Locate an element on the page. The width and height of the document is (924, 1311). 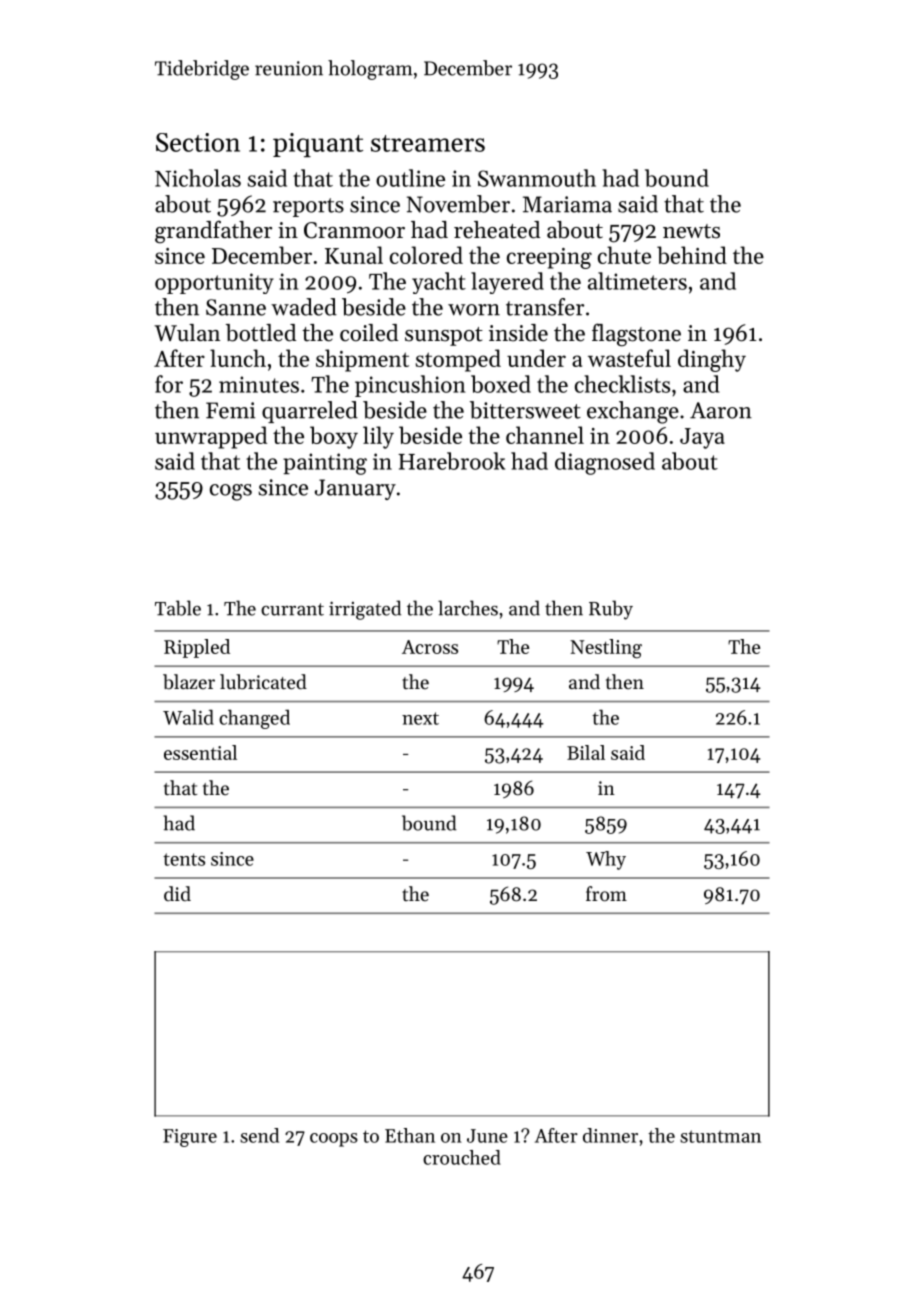
Nestling is located at coordinates (606, 649).
